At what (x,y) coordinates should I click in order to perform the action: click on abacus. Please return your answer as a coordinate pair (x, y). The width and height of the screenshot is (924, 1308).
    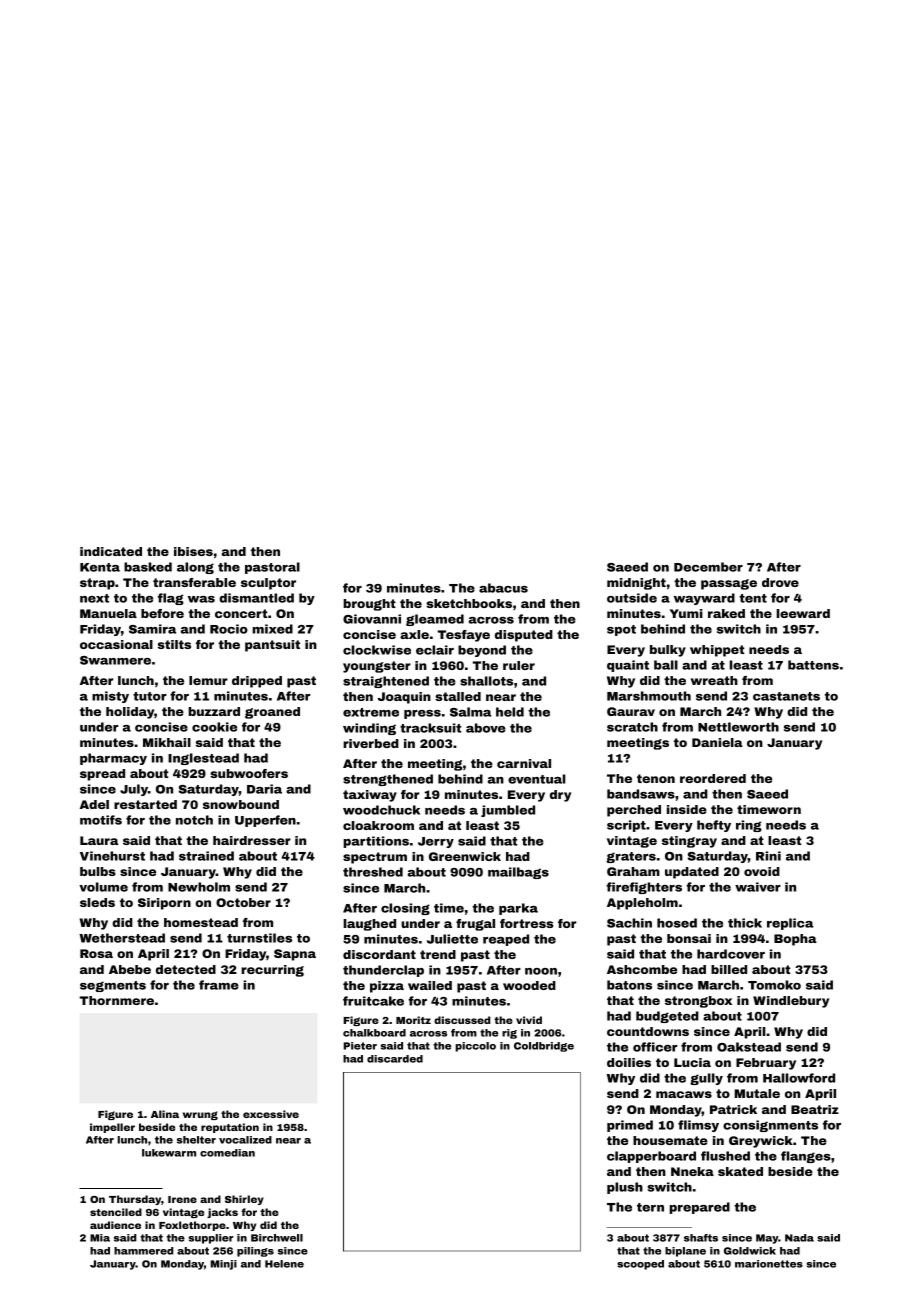
    Looking at the image, I should click on (503, 588).
